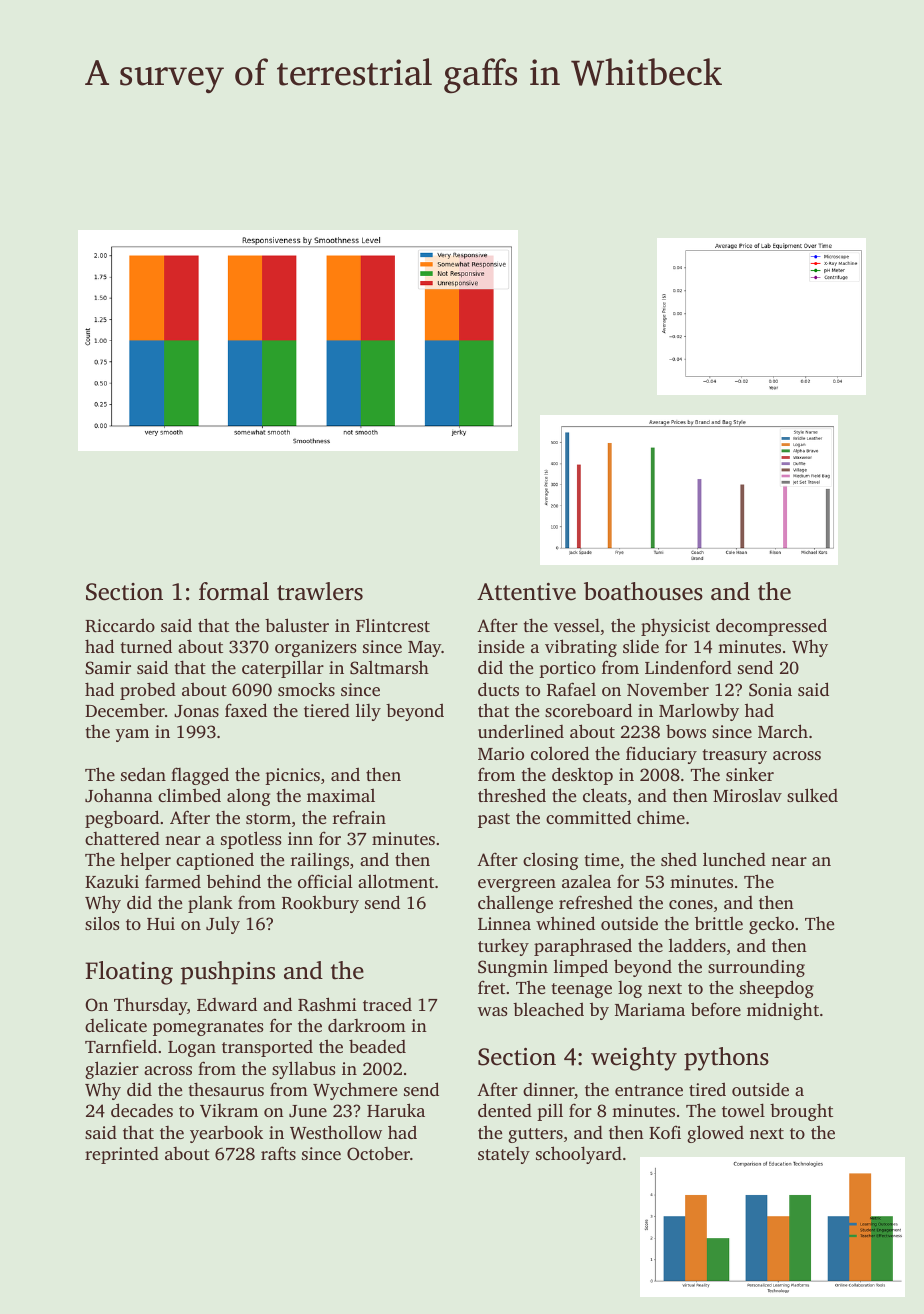 The width and height of the image is (924, 1314). What do you see at coordinates (526, 592) in the image?
I see `Attentive` at bounding box center [526, 592].
